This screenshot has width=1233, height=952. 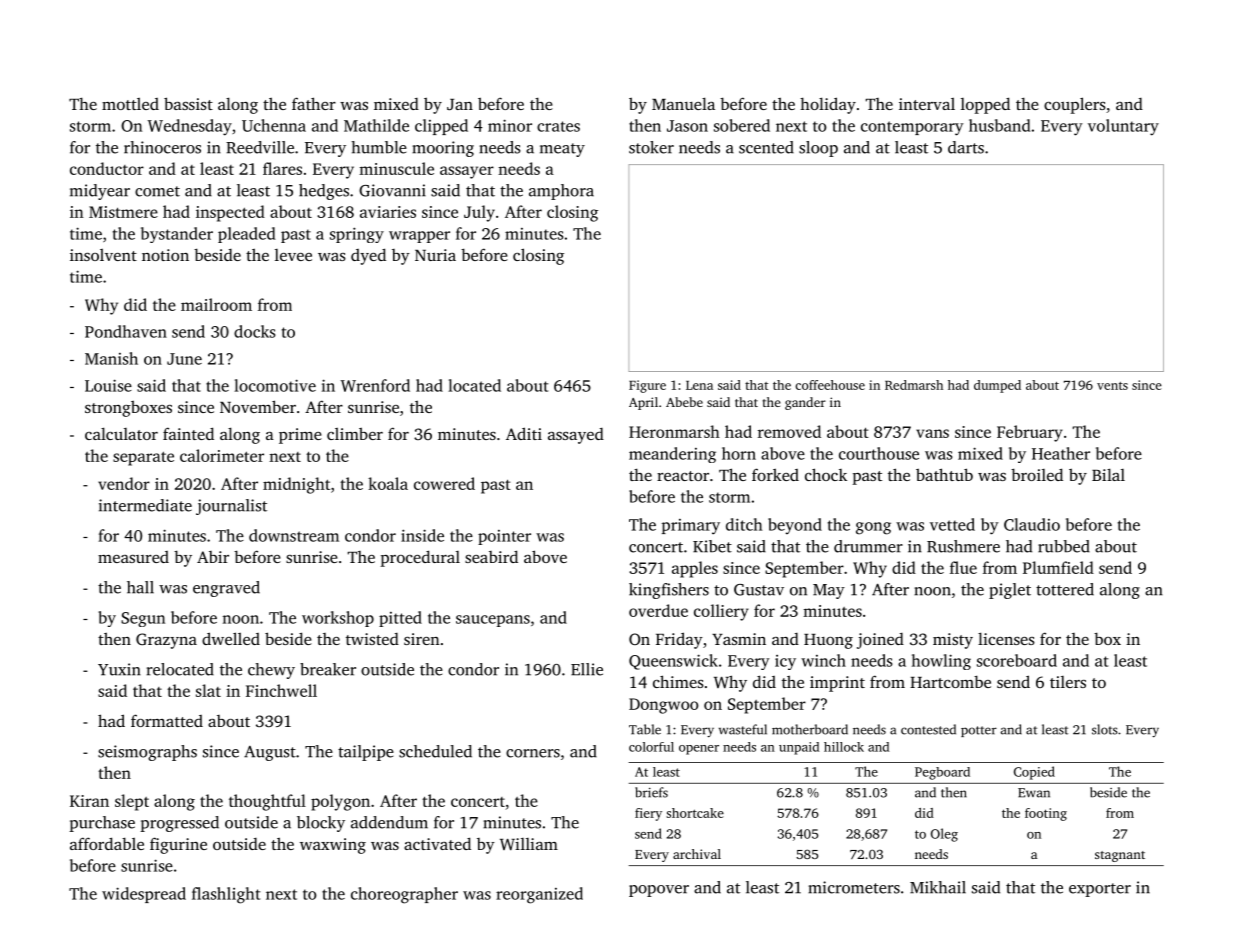 I want to click on Yasmin, so click(x=739, y=639).
